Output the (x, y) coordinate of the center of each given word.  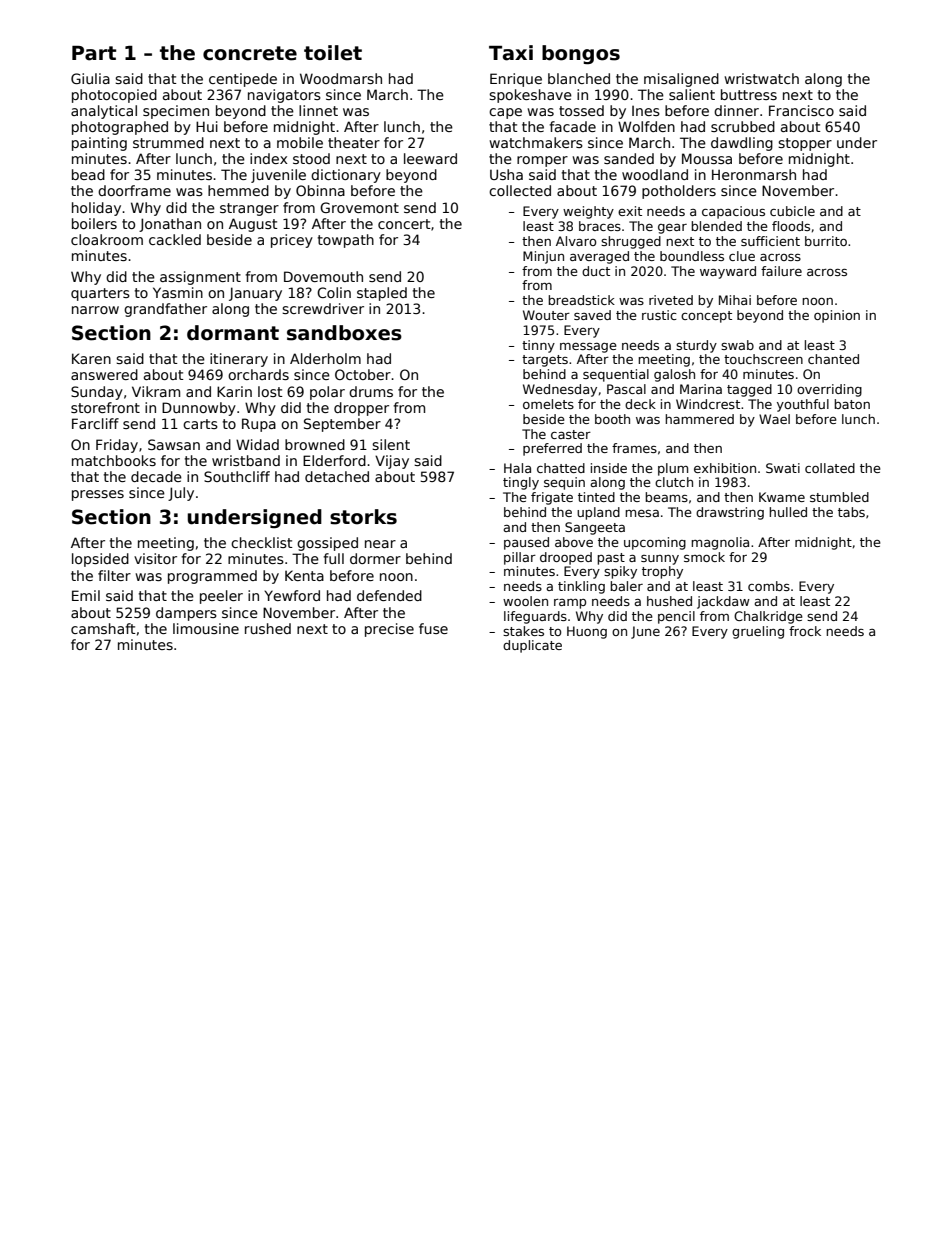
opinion (837, 316)
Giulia (90, 78)
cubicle (792, 211)
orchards (258, 374)
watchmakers (536, 142)
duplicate (532, 646)
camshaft (103, 628)
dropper (361, 409)
